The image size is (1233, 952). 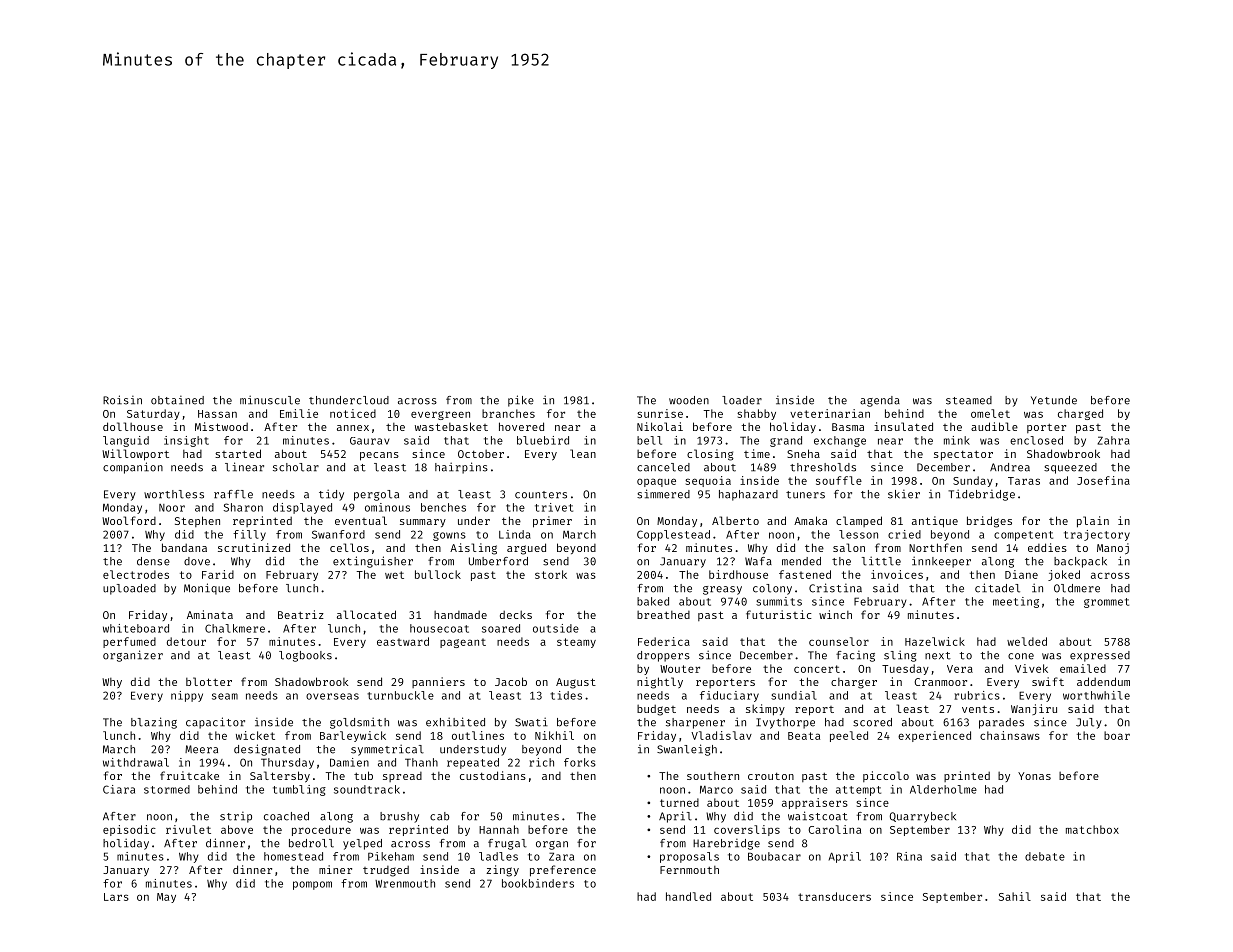 What do you see at coordinates (209, 681) in the page?
I see `blotter` at bounding box center [209, 681].
